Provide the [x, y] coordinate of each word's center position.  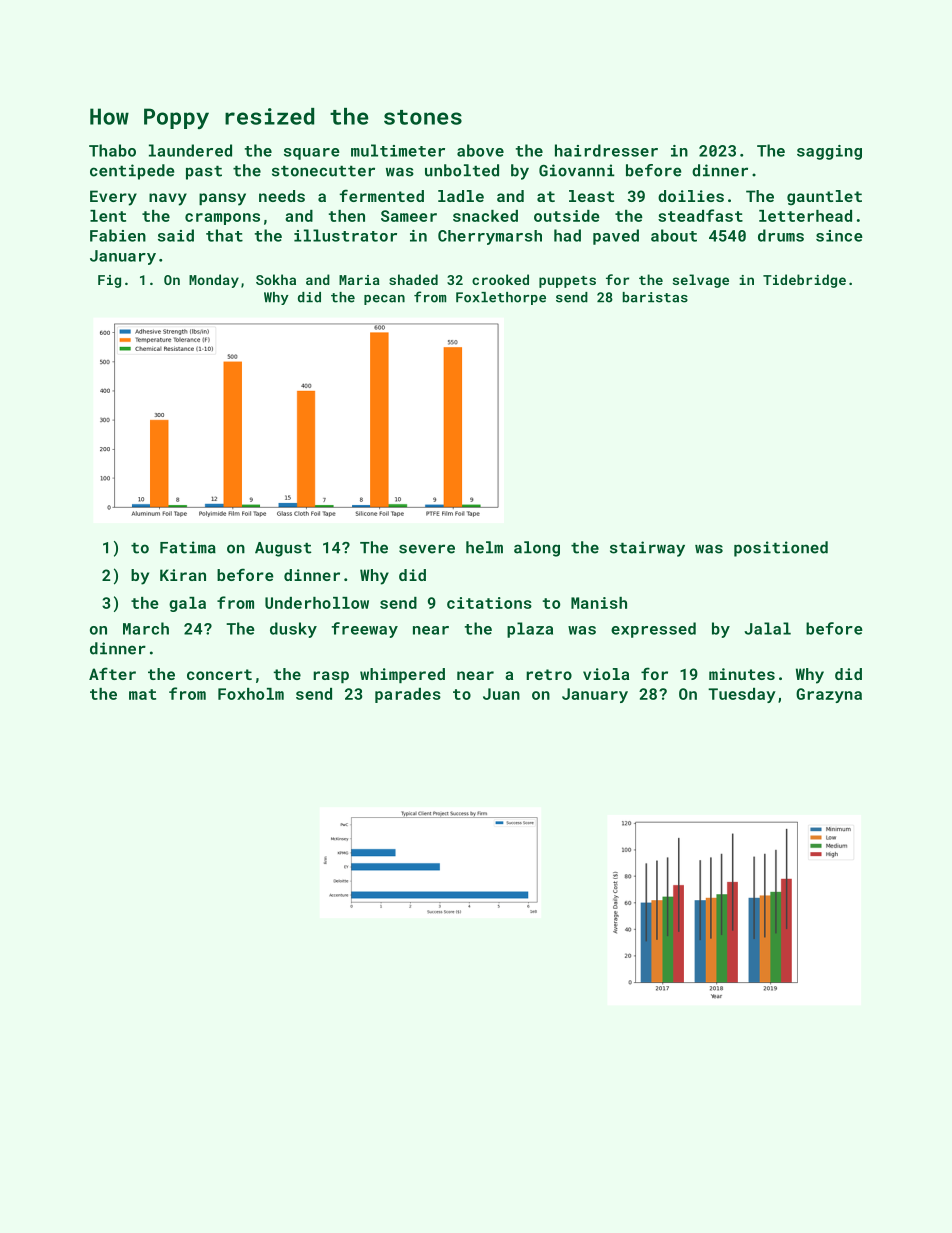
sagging [829, 152]
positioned [781, 549]
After [112, 673]
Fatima [188, 547]
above [480, 150]
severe [427, 549]
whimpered [402, 675]
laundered [190, 150]
